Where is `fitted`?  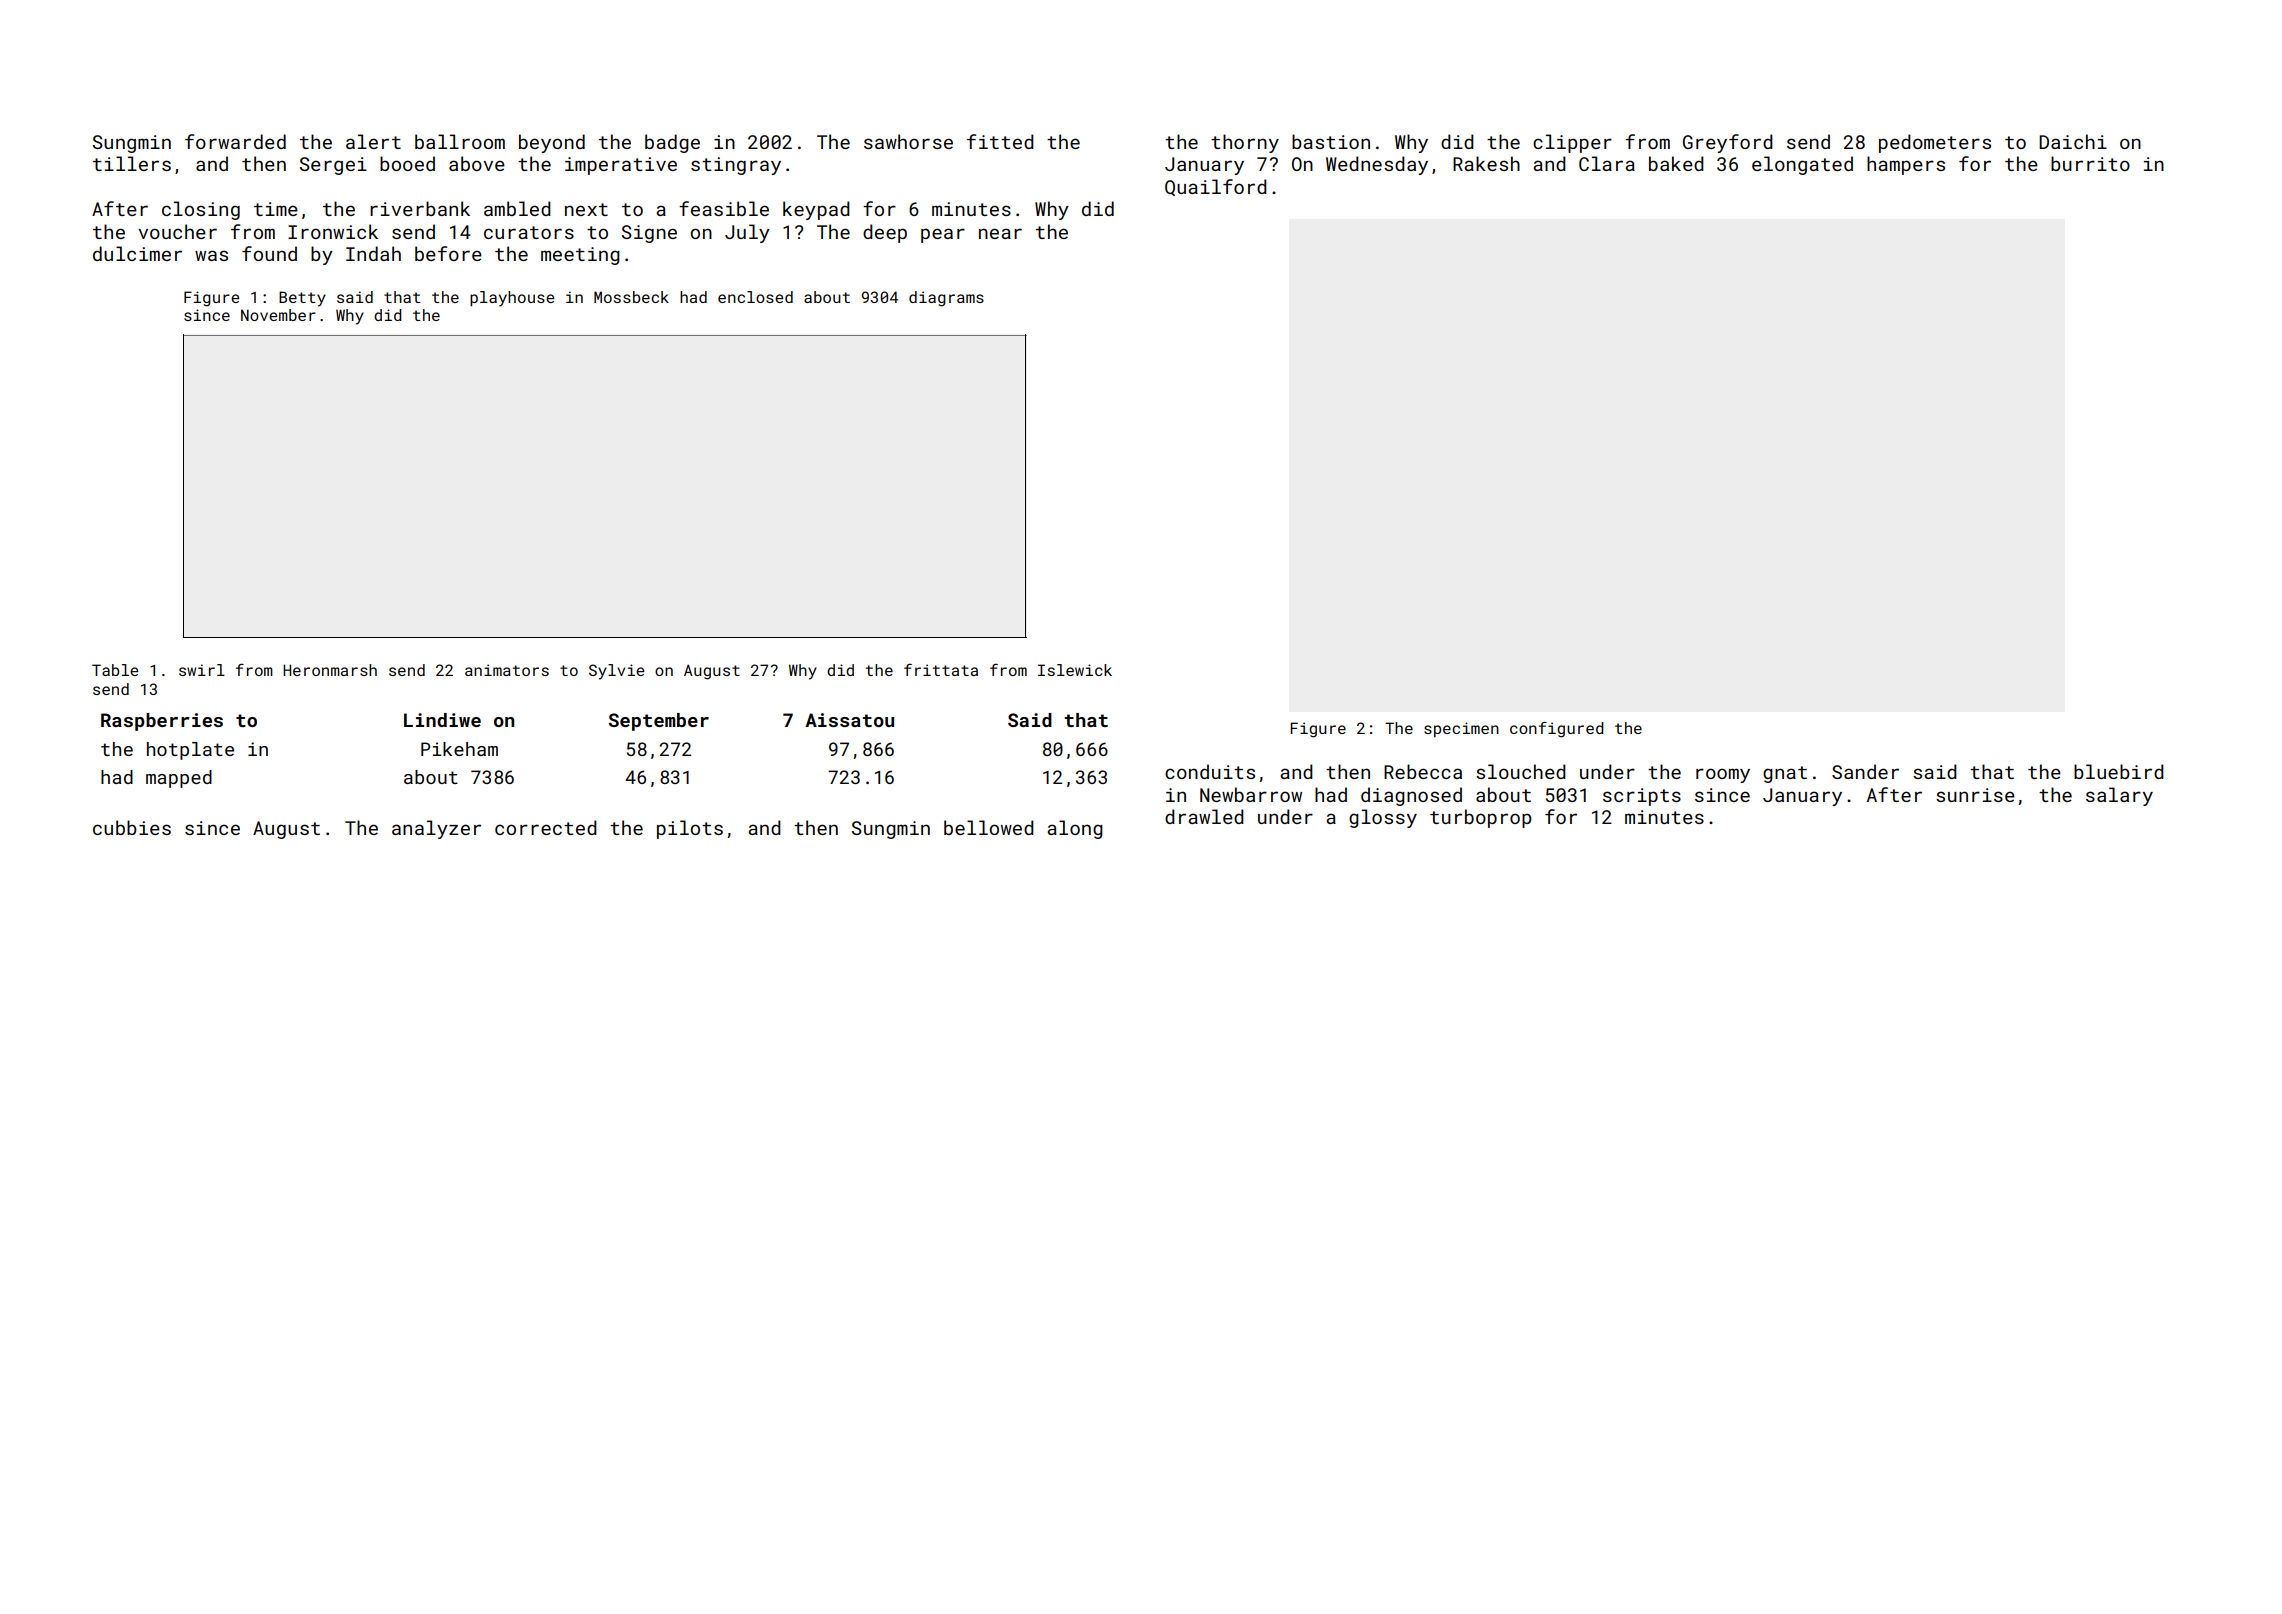
fitted is located at coordinates (1000, 141).
